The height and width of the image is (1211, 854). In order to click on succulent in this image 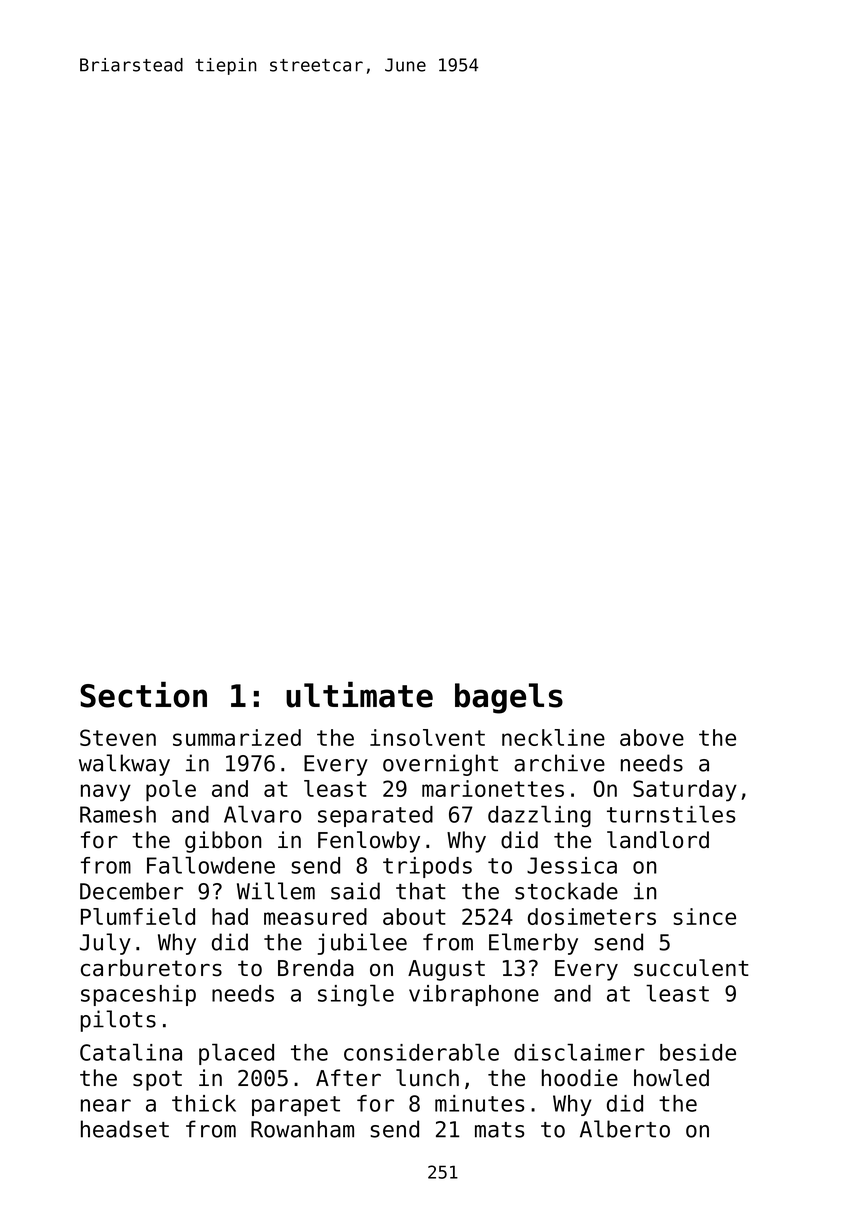, I will do `click(691, 968)`.
